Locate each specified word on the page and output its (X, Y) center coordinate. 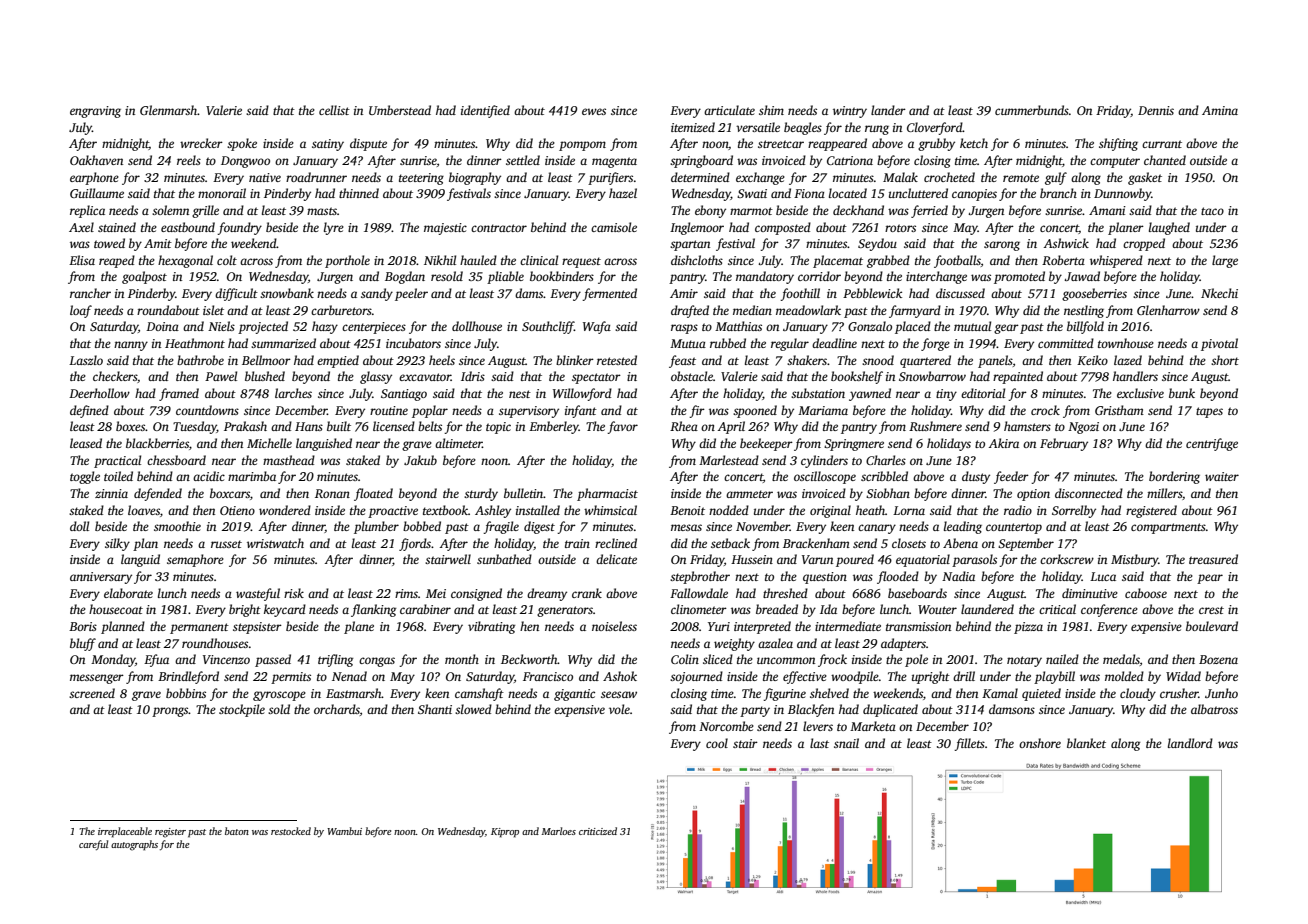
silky (117, 544)
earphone (94, 178)
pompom (582, 146)
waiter (1222, 476)
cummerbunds (1032, 110)
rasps (684, 329)
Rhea (684, 426)
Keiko (1092, 360)
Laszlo (86, 360)
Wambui (344, 831)
